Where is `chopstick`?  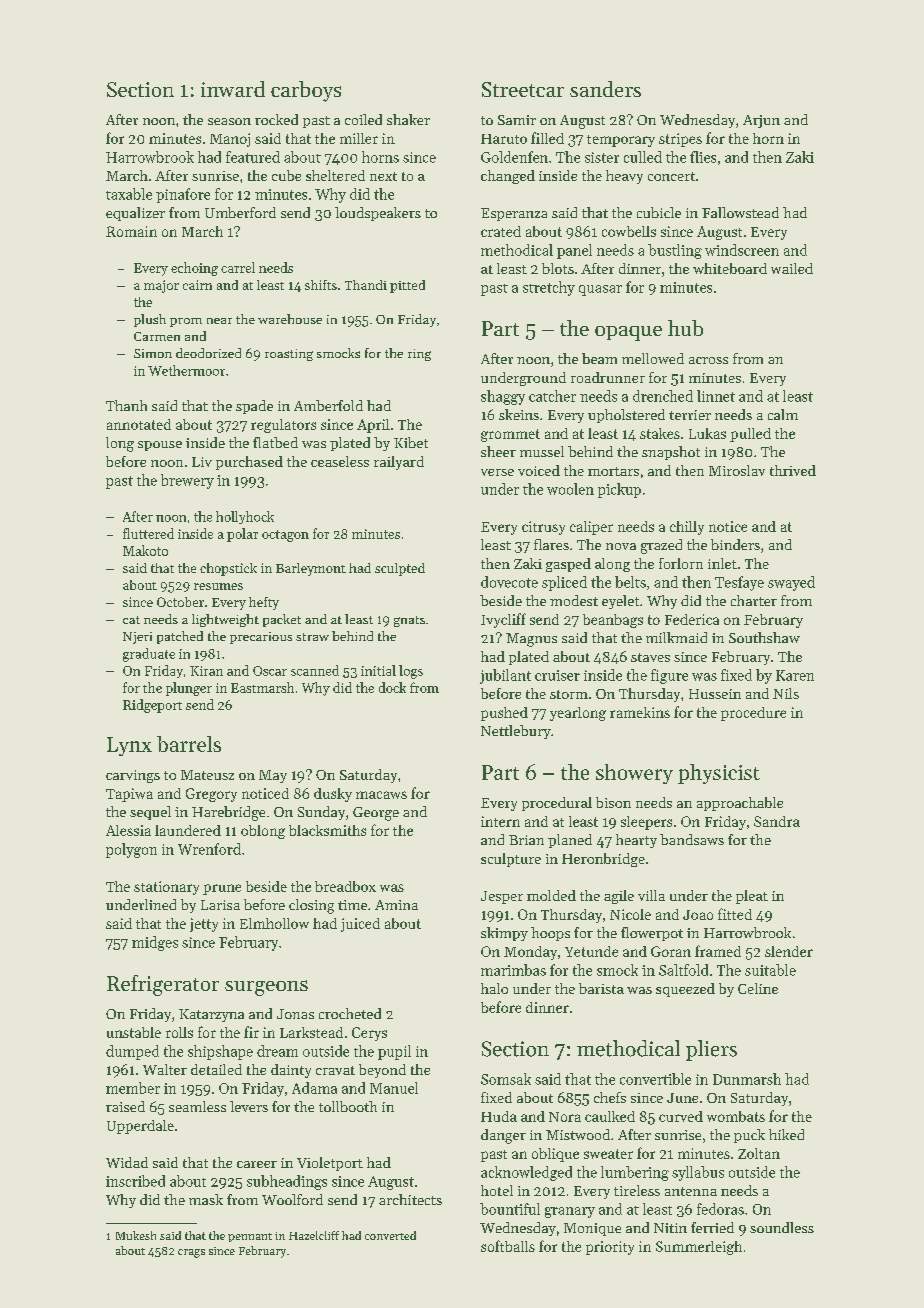 chopstick is located at coordinates (228, 569).
